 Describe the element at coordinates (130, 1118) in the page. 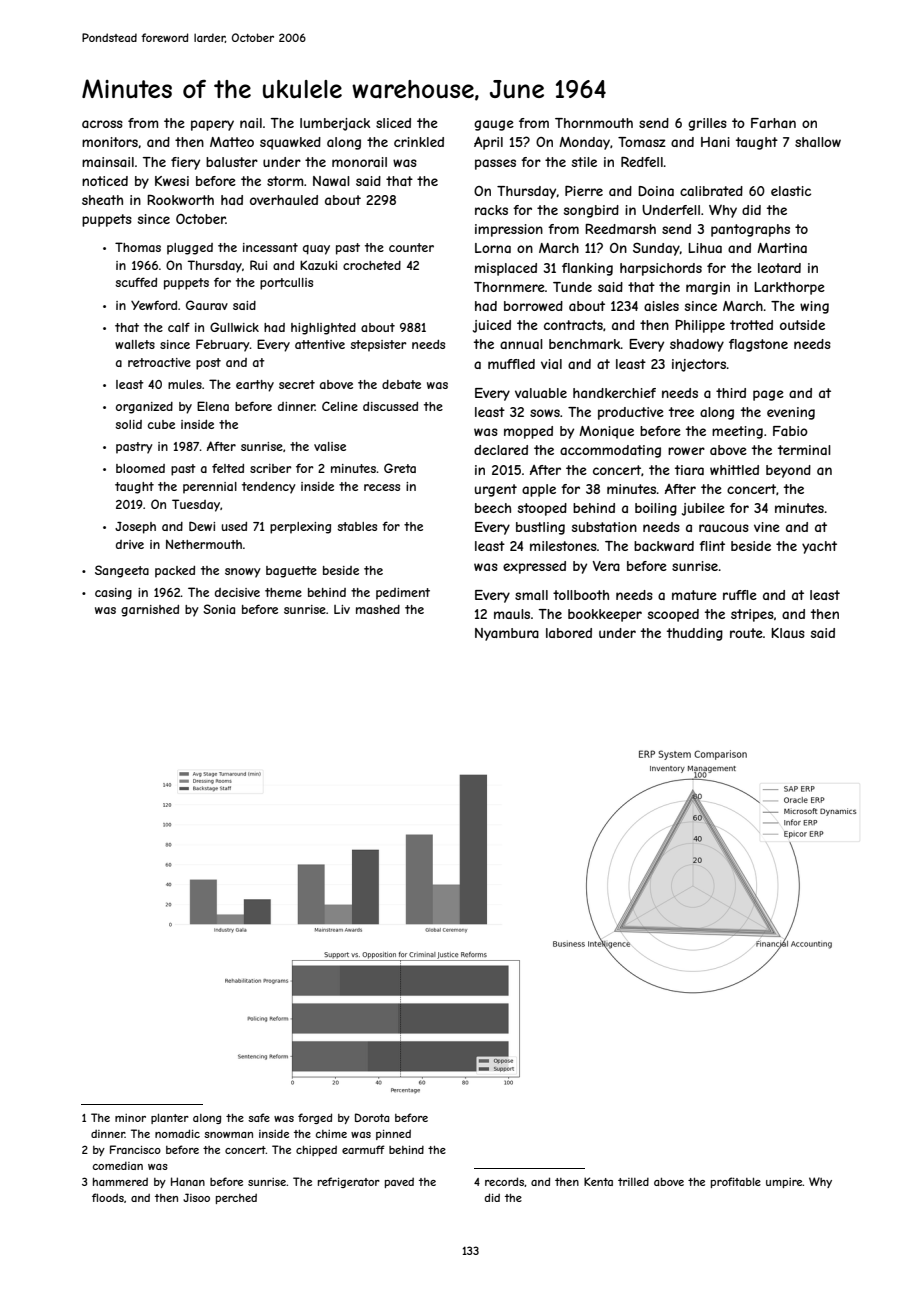

I see `minor` at that location.
